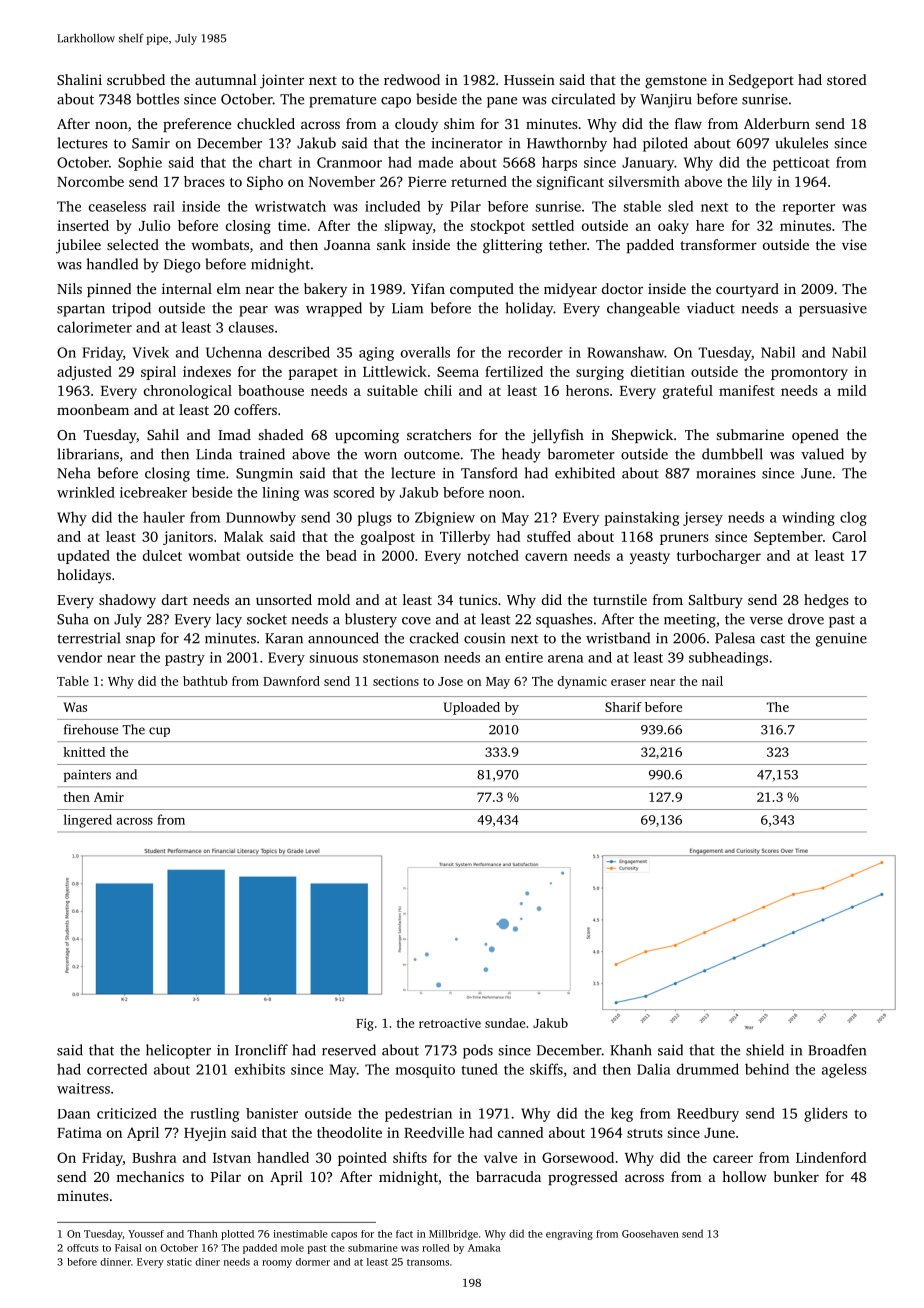 The height and width of the page is (1308, 924). Describe the element at coordinates (529, 79) in the page. I see `Hussein` at that location.
